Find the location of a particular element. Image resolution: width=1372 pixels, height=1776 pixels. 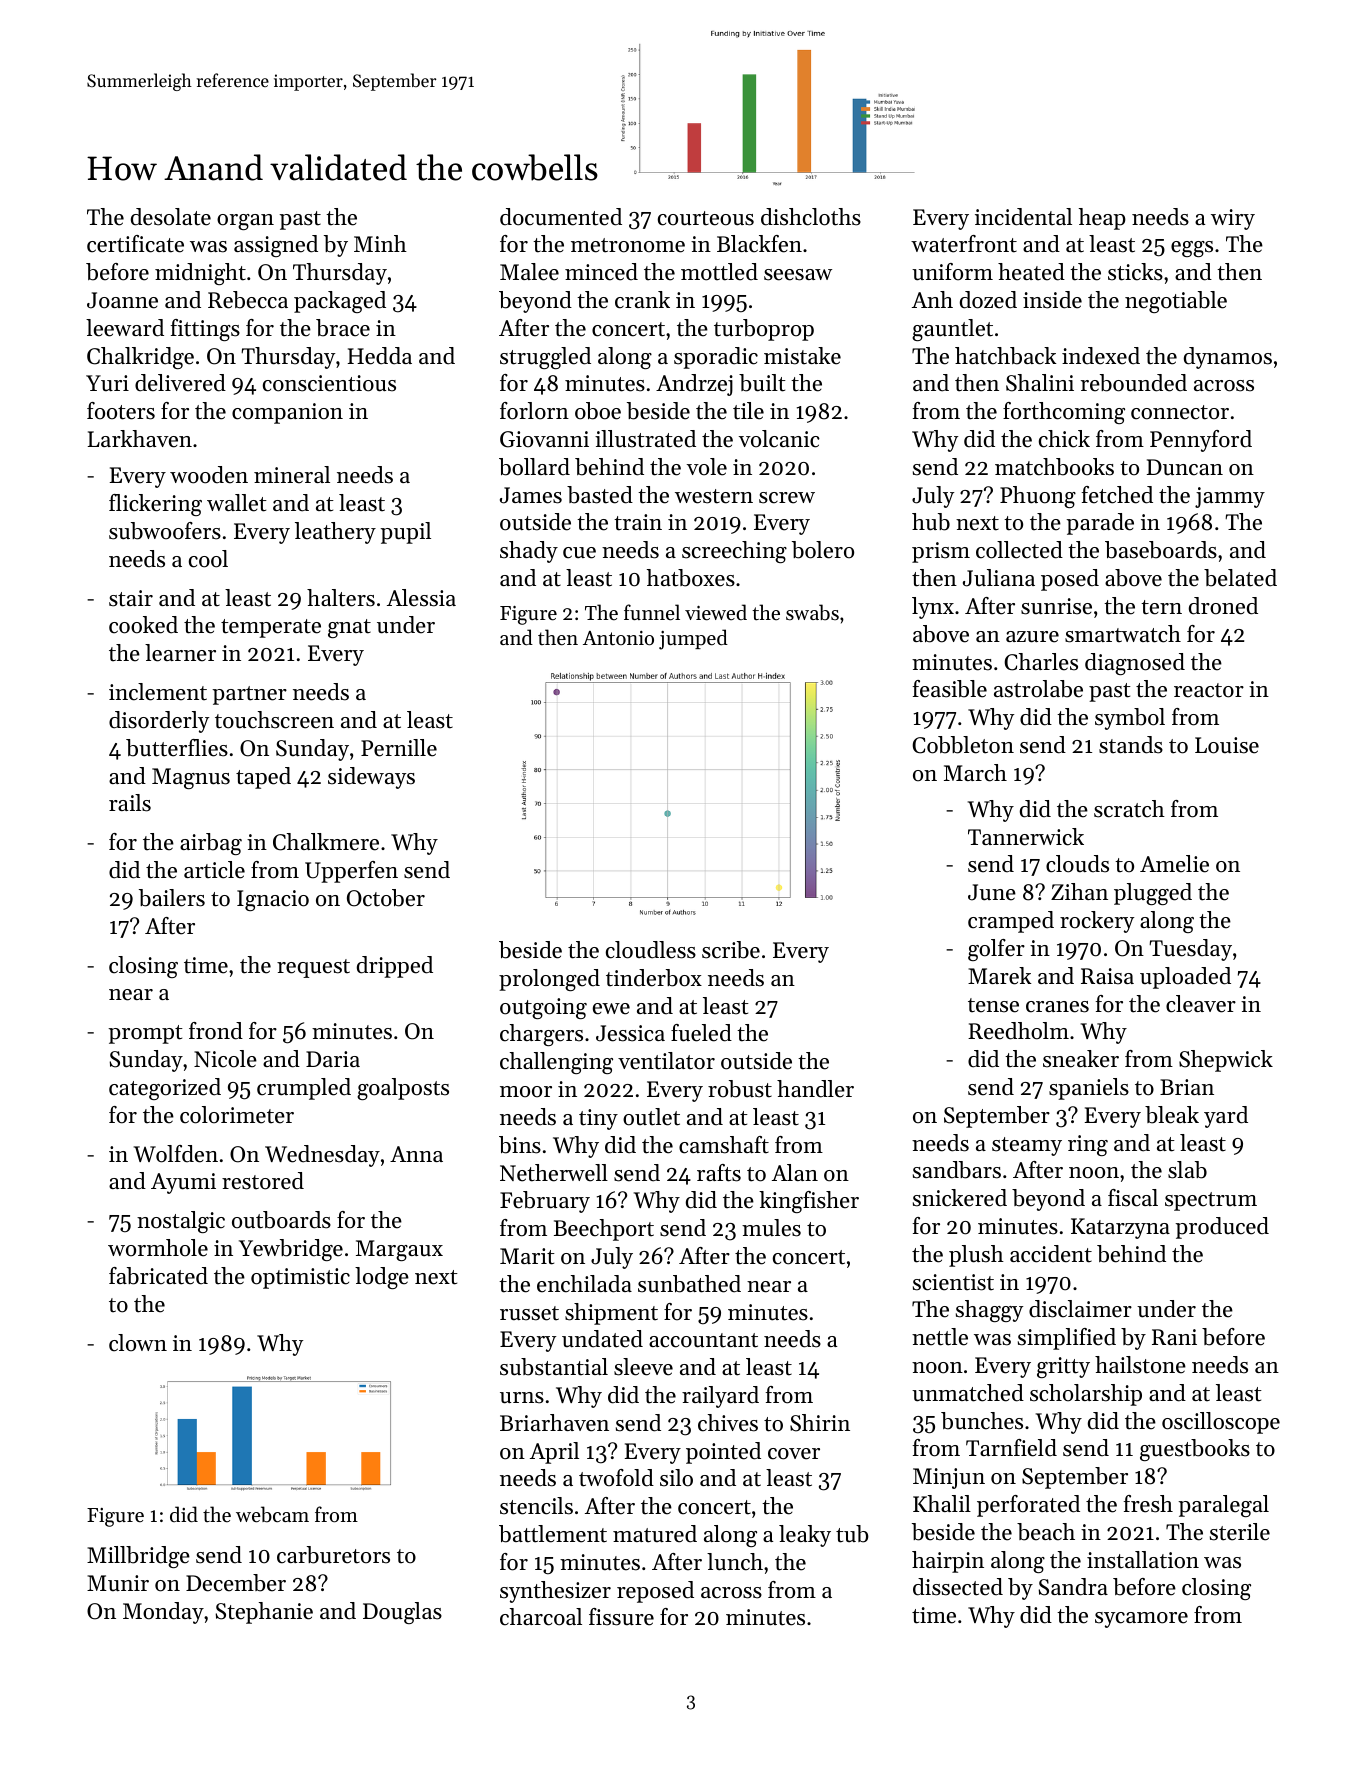

Douglas is located at coordinates (402, 1613).
